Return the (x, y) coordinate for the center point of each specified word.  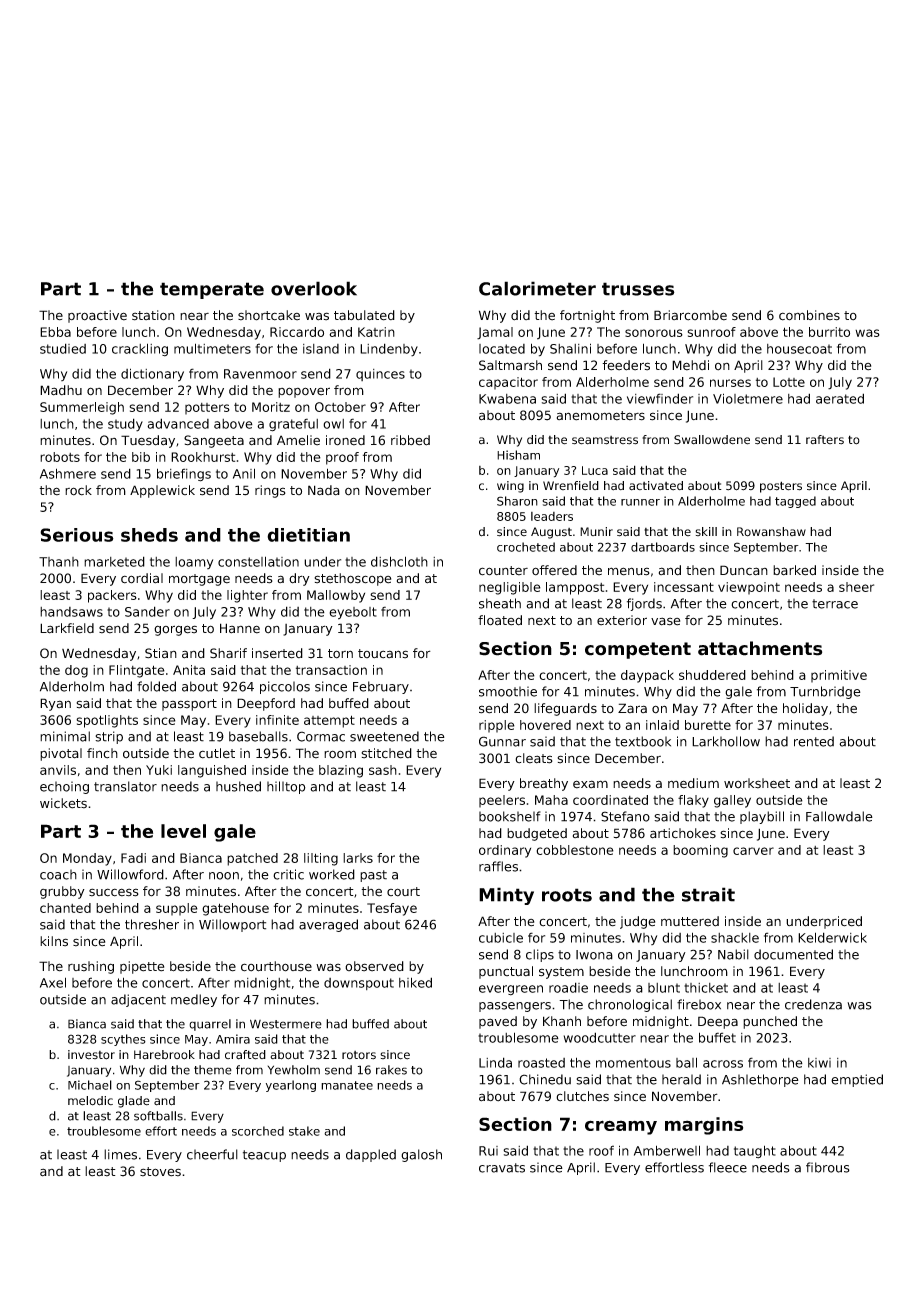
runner (640, 502)
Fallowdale (839, 816)
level (183, 831)
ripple (497, 726)
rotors (359, 1055)
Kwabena (507, 399)
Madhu (61, 390)
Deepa (718, 1022)
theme (213, 1070)
